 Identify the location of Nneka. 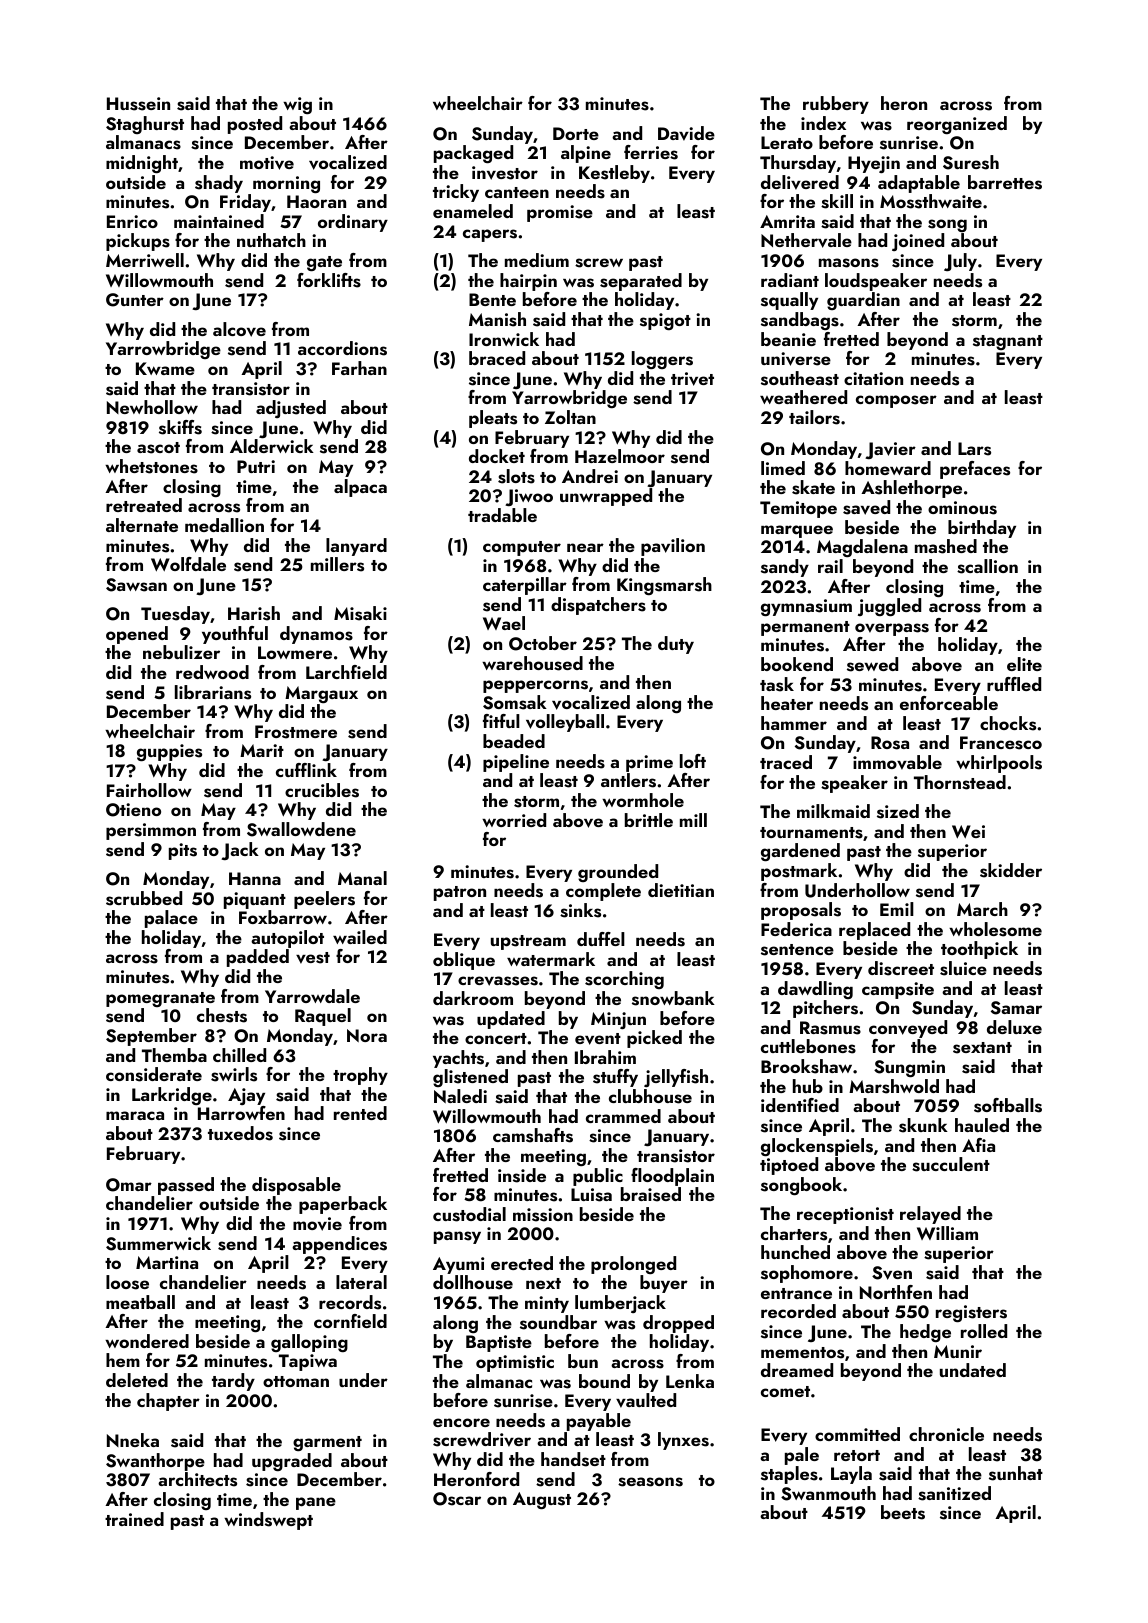
(133, 1440).
